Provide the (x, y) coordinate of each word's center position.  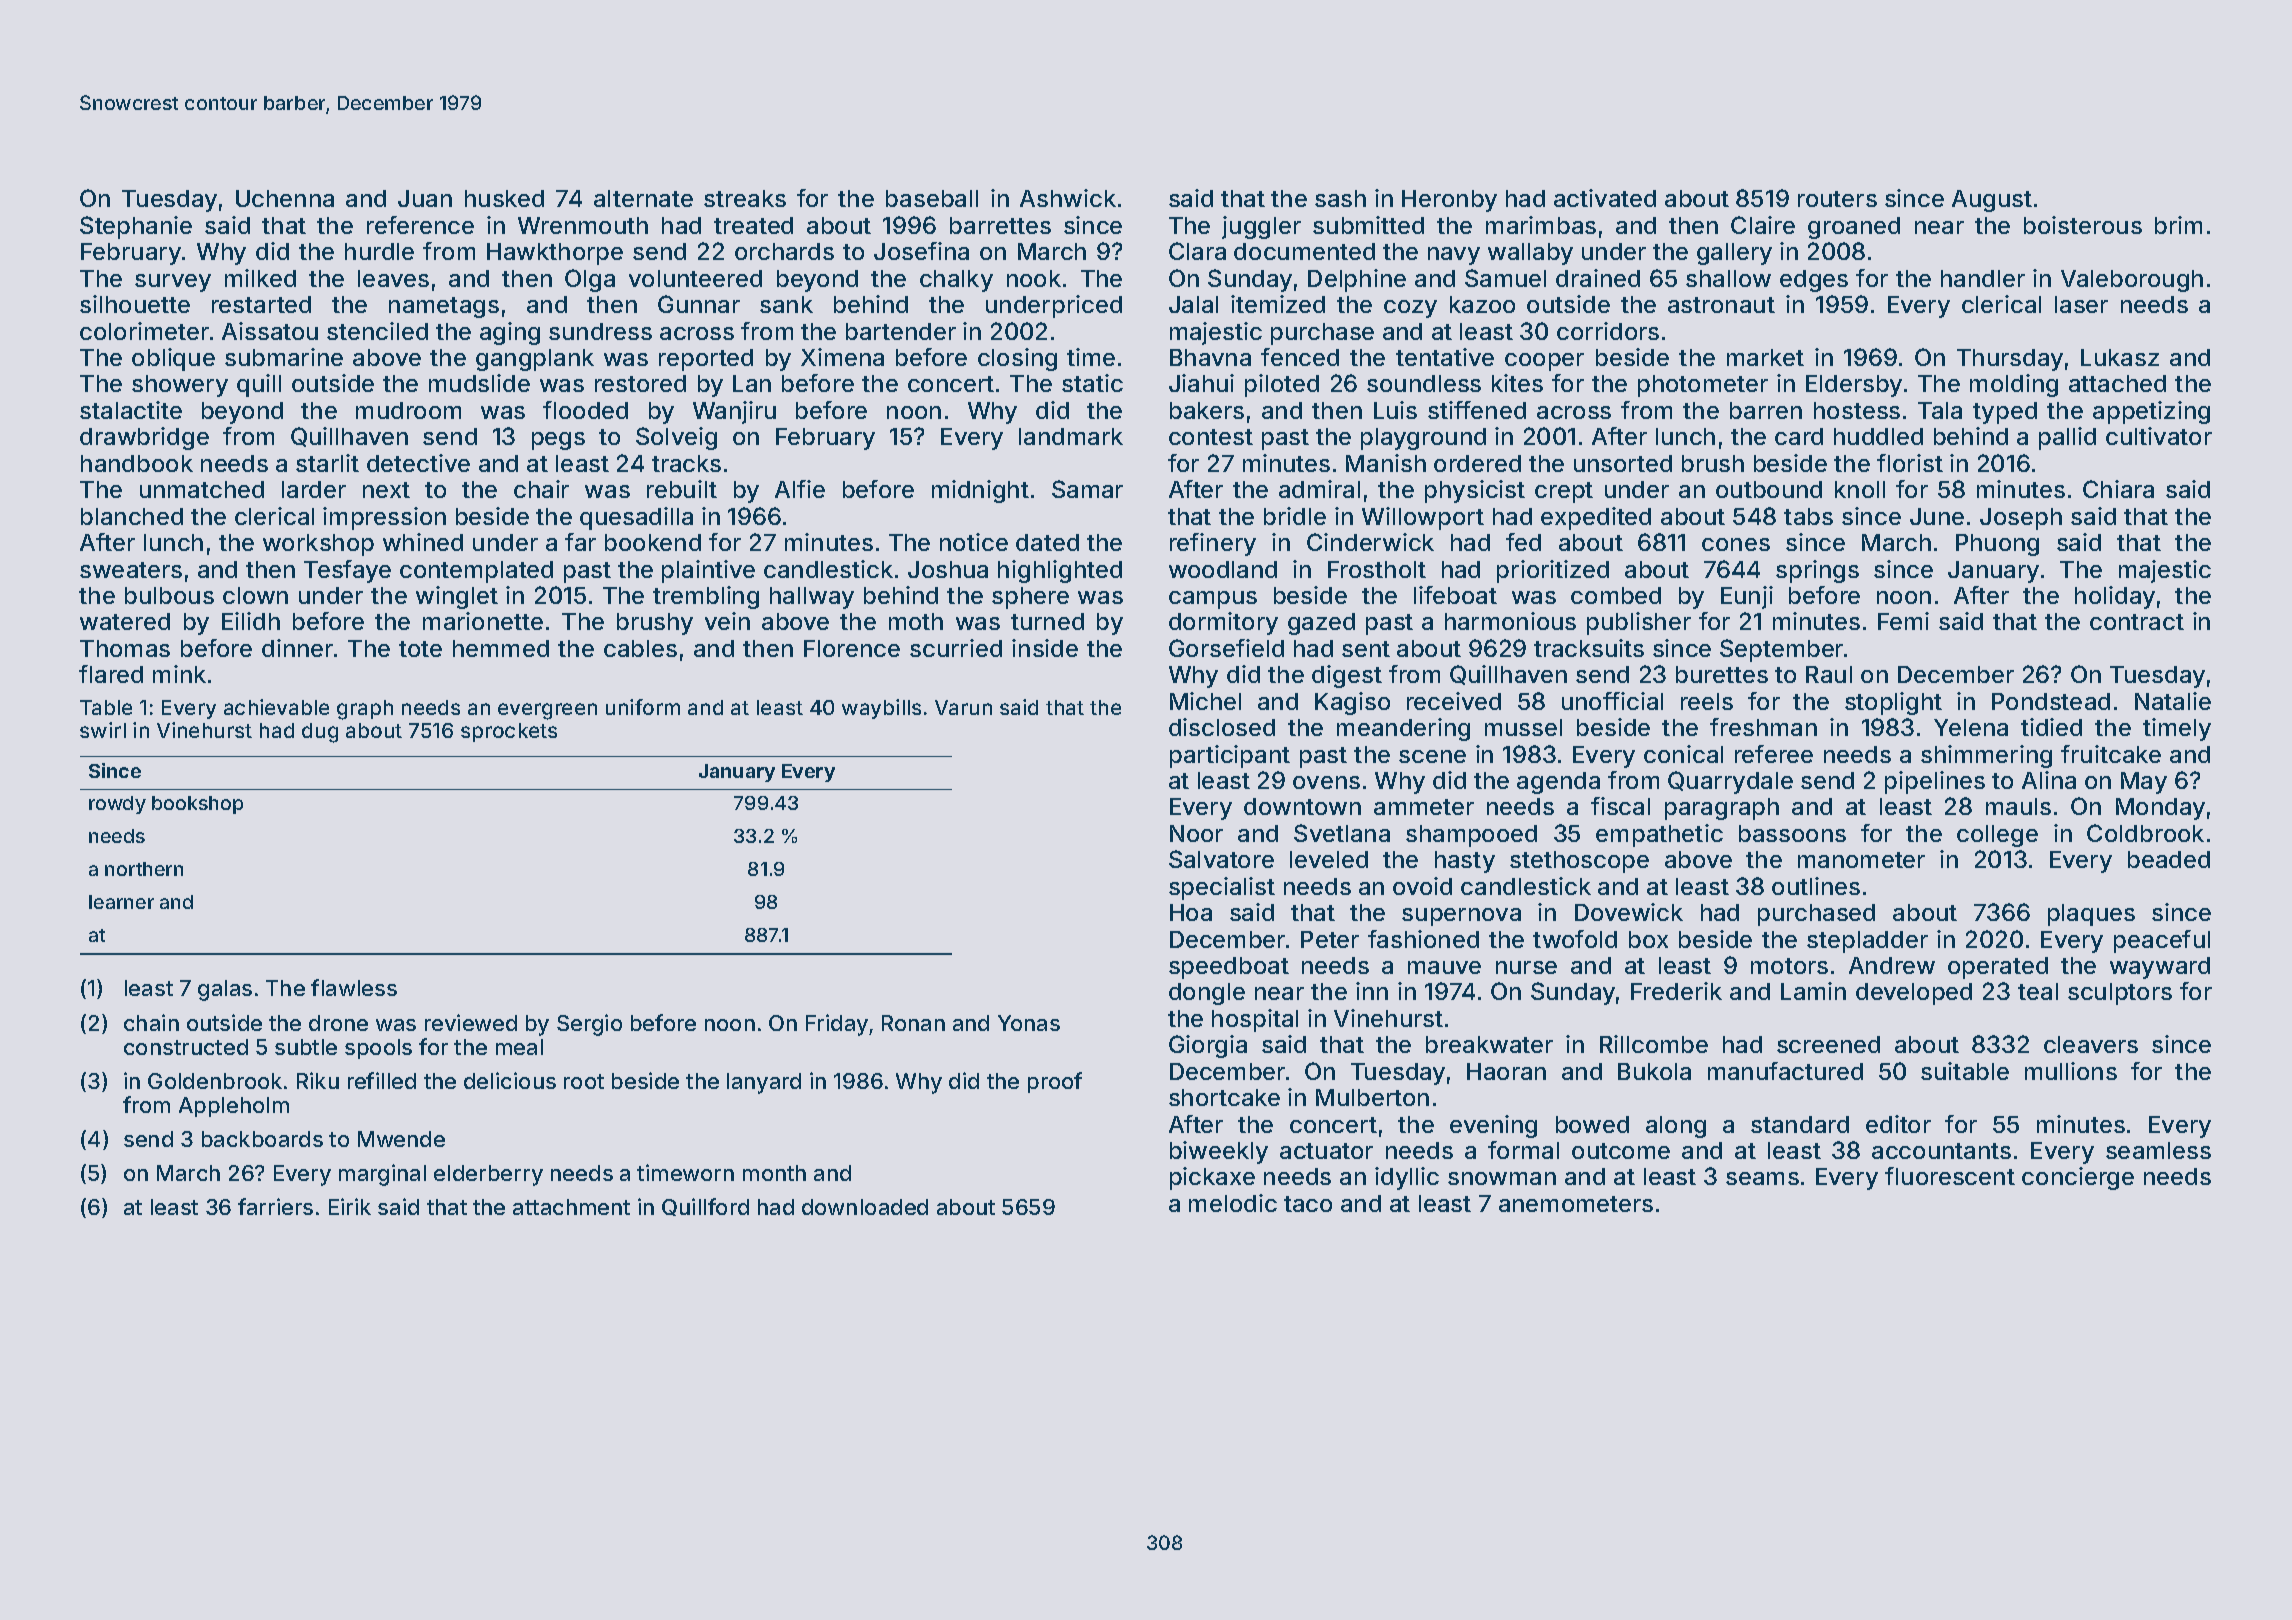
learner (121, 902)
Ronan (913, 1023)
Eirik (350, 1206)
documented (1304, 251)
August (1992, 201)
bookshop (197, 805)
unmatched (202, 489)
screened (1828, 1044)
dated (1047, 542)
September (1781, 650)
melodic (1233, 1203)
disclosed (1222, 727)
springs (1817, 571)
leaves (393, 278)
